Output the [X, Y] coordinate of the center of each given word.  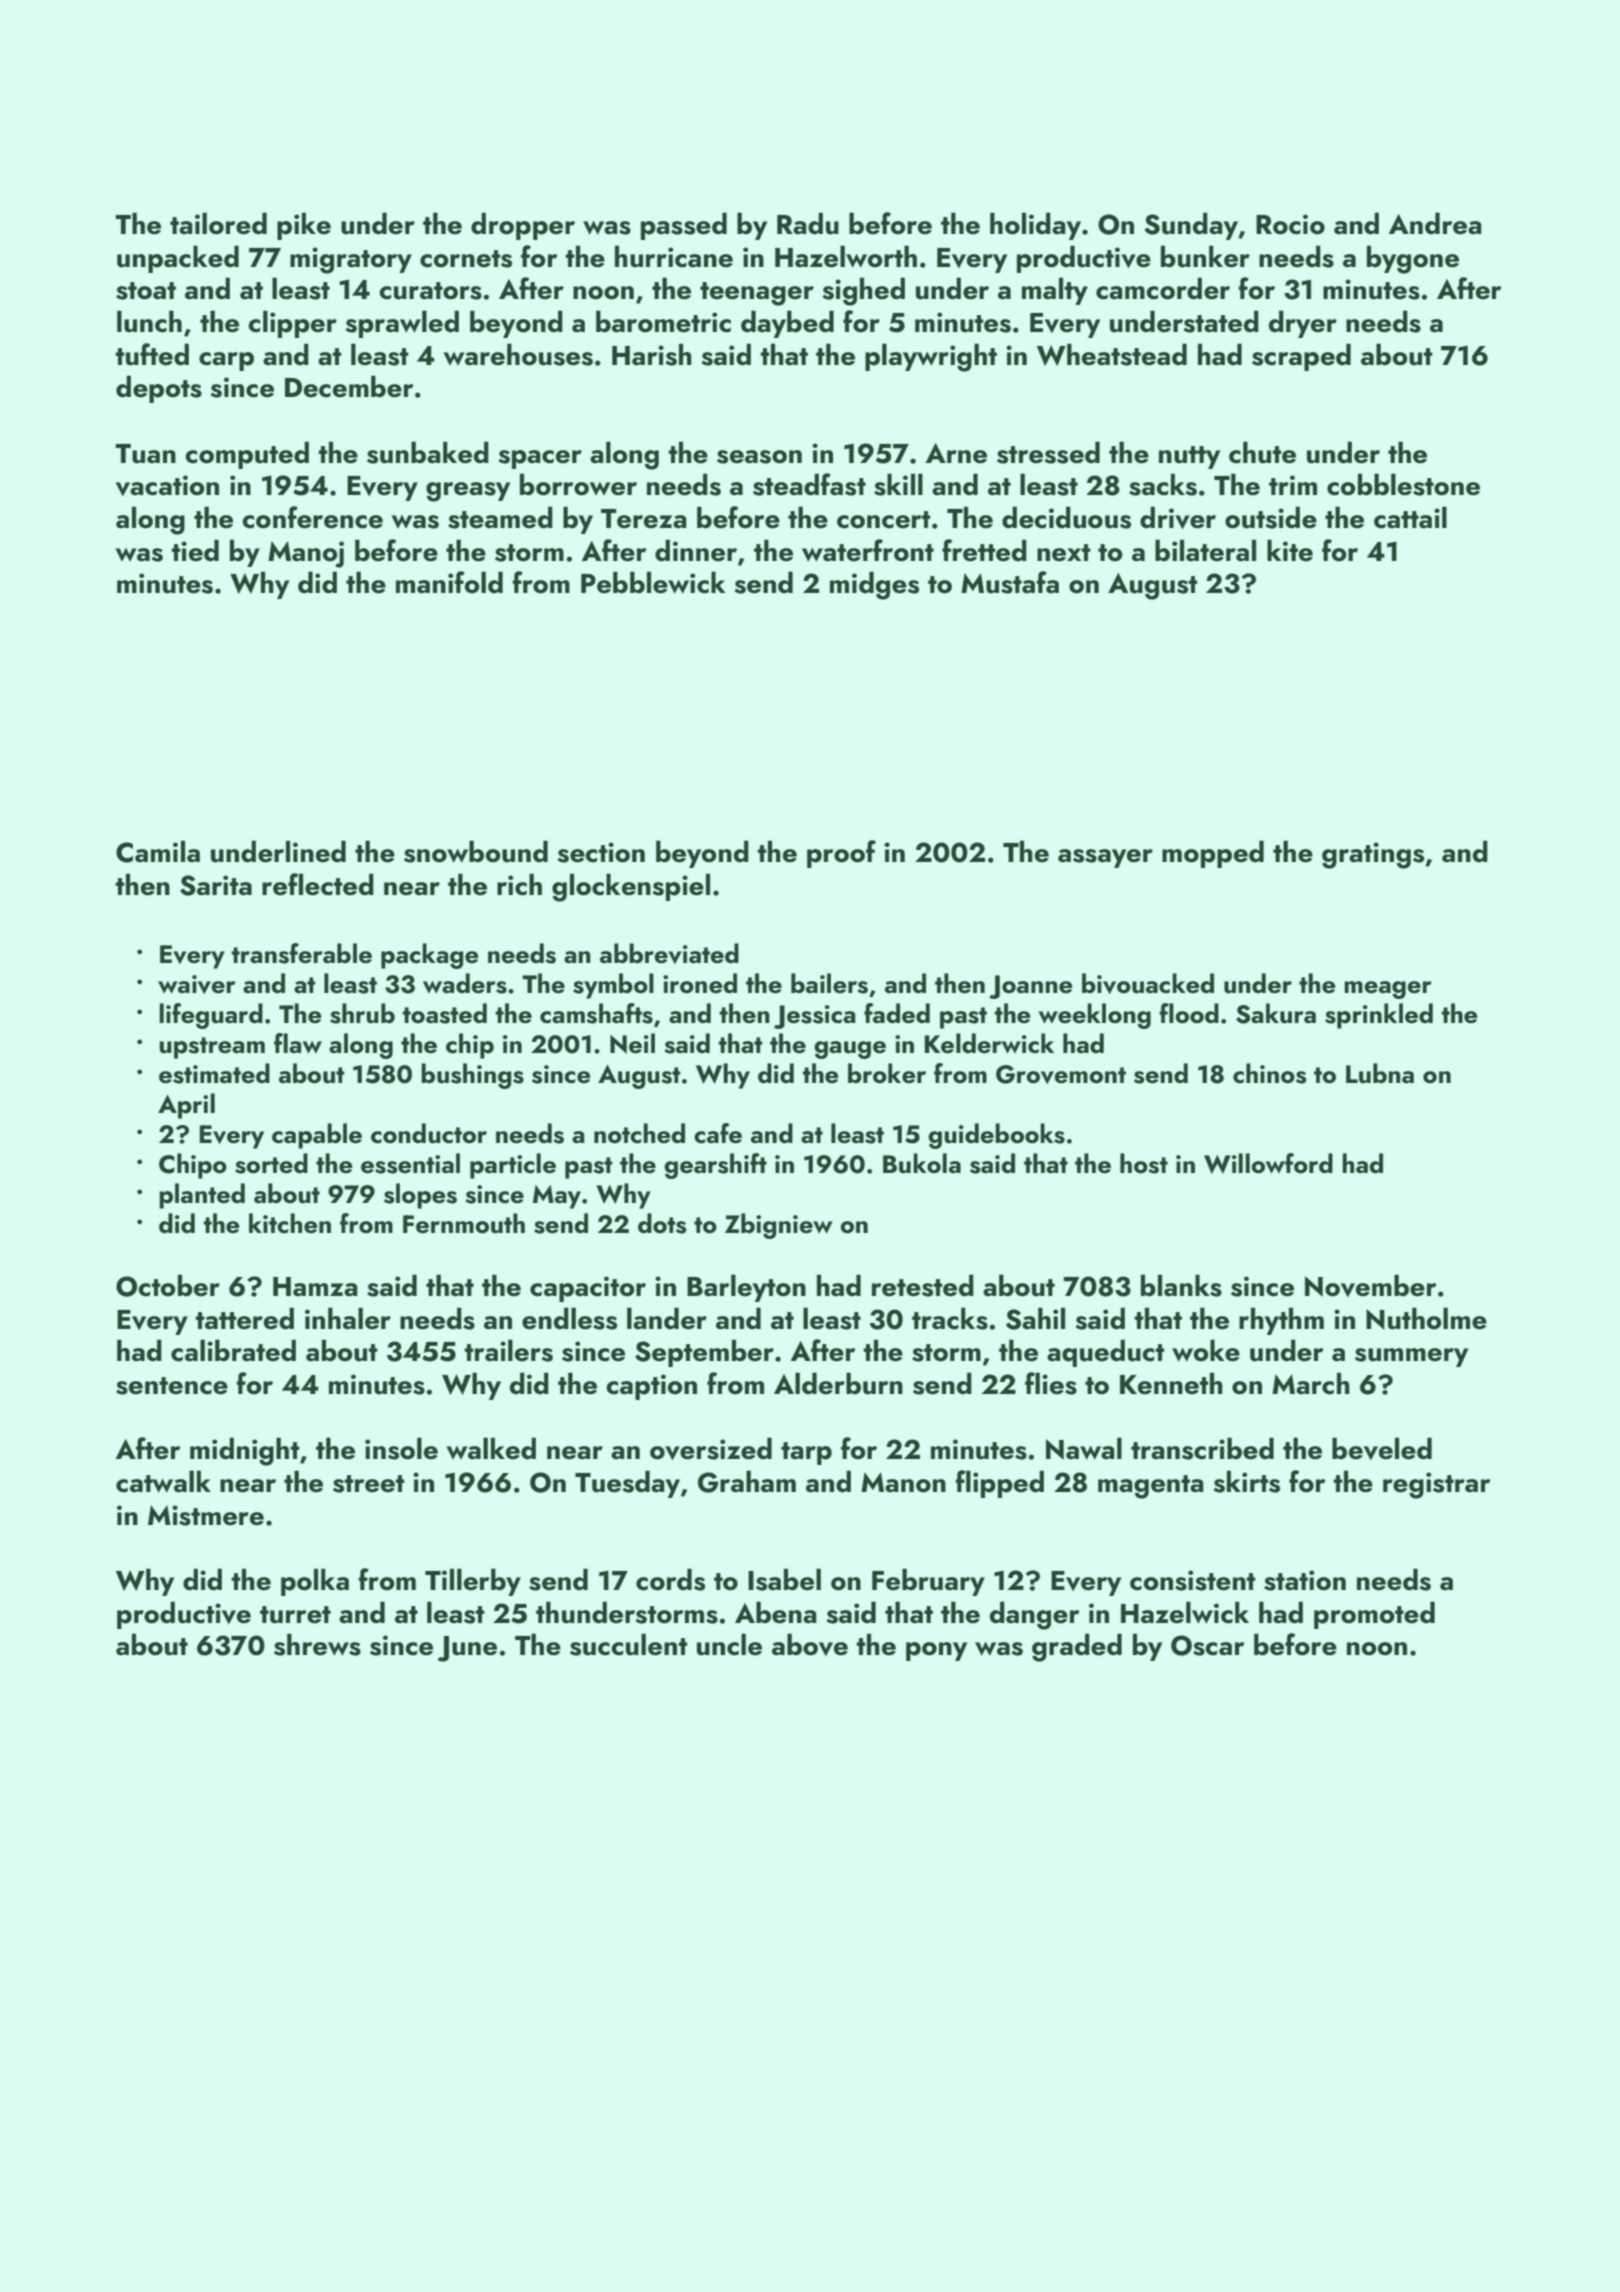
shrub [362, 1013]
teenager [757, 294]
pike [304, 226]
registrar [1437, 1485]
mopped [1213, 854]
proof [841, 854]
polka [315, 1582]
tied [195, 550]
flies [1051, 1383]
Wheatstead [1112, 354]
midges [874, 585]
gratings [1373, 855]
